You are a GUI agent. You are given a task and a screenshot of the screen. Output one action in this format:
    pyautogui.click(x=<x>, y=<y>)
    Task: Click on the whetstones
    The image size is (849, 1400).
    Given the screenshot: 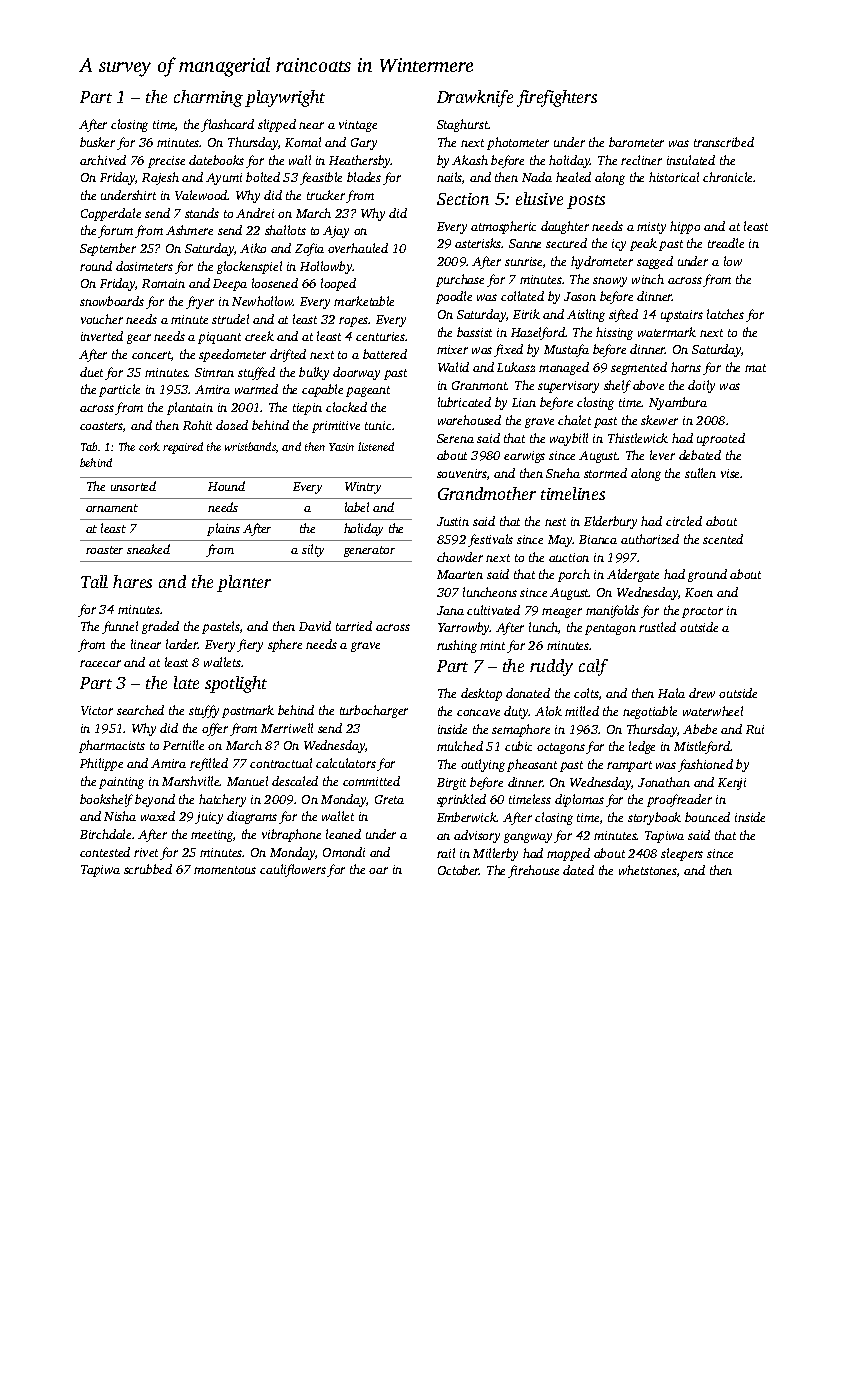 What is the action you would take?
    pyautogui.click(x=648, y=870)
